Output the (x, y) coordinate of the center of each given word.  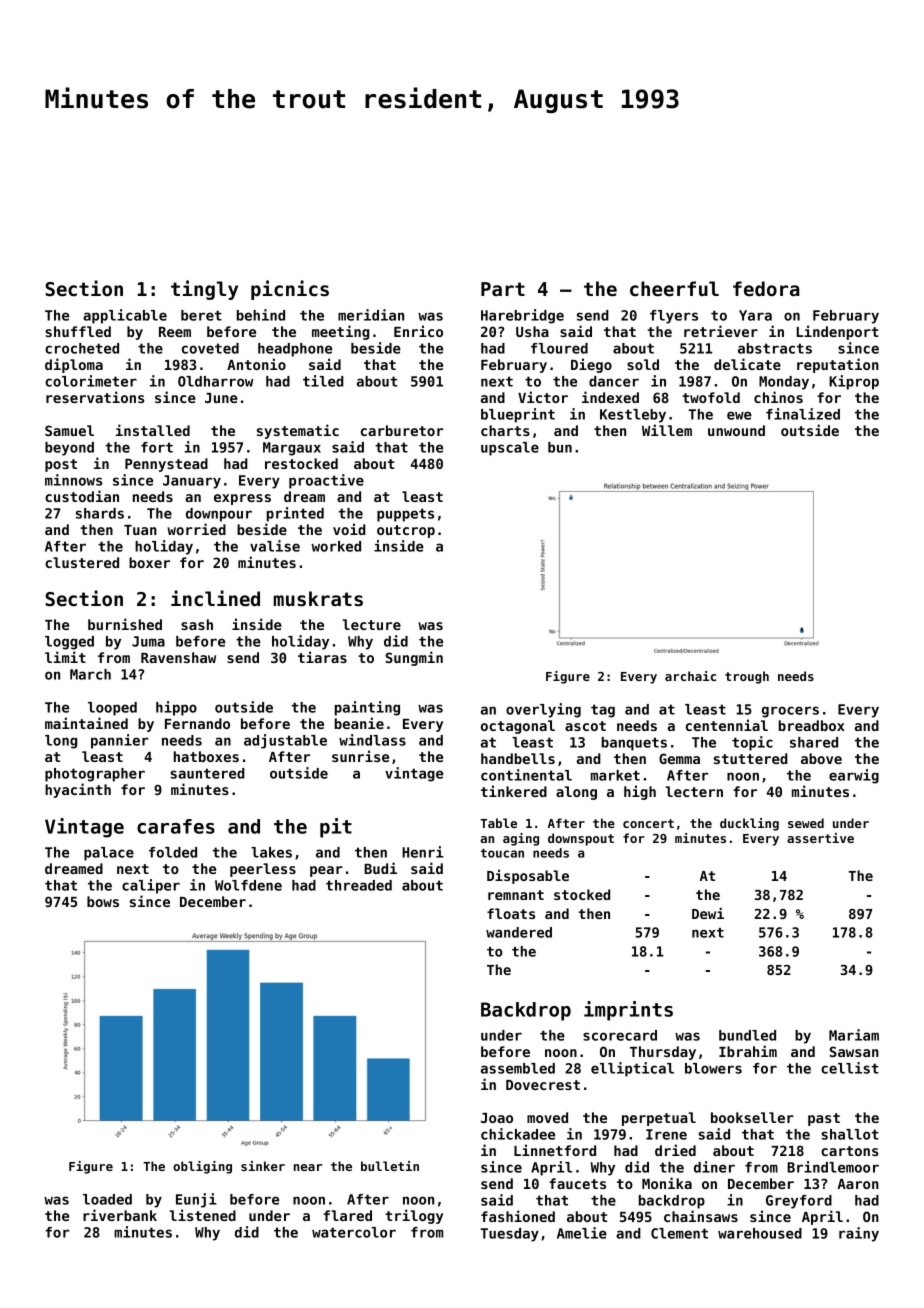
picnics (290, 290)
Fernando (197, 723)
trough (747, 677)
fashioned (518, 1216)
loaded (107, 1199)
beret (201, 315)
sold (643, 364)
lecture (372, 624)
